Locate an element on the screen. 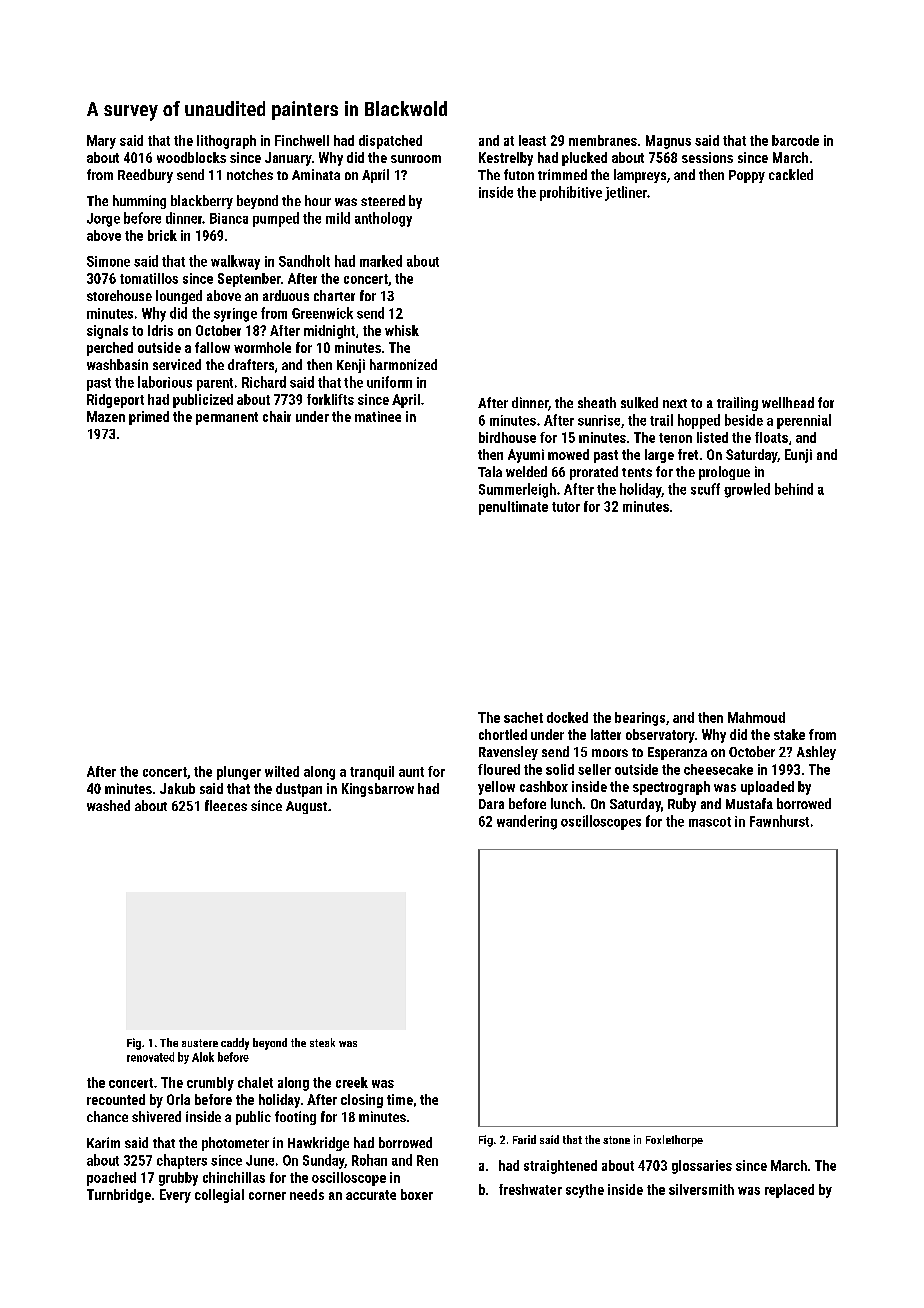  stake is located at coordinates (789, 734).
